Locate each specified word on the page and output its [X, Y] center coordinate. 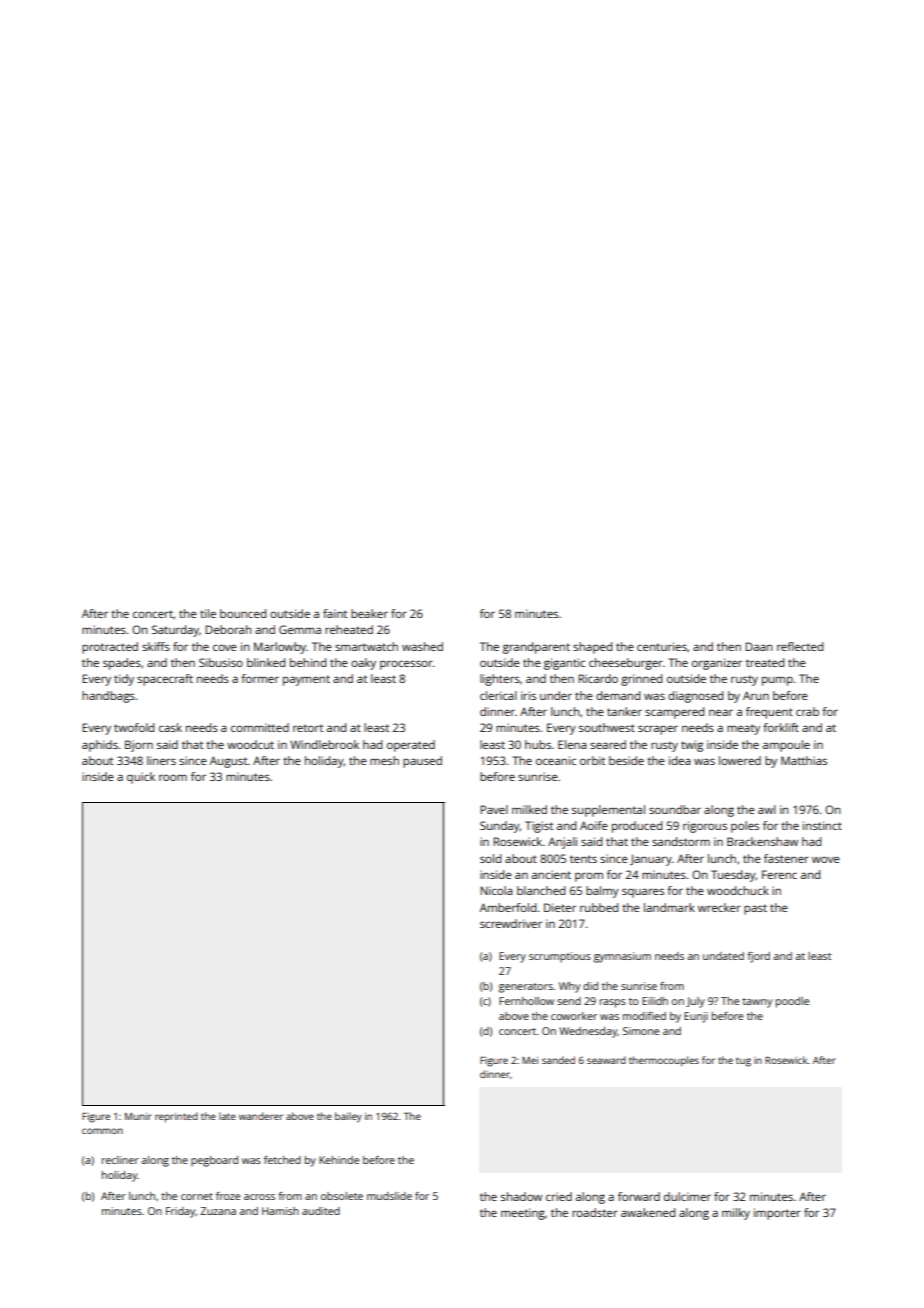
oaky [363, 664]
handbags [108, 697]
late [227, 1116]
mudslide [389, 1196]
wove [826, 859]
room [173, 777]
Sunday [500, 827]
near [721, 712]
